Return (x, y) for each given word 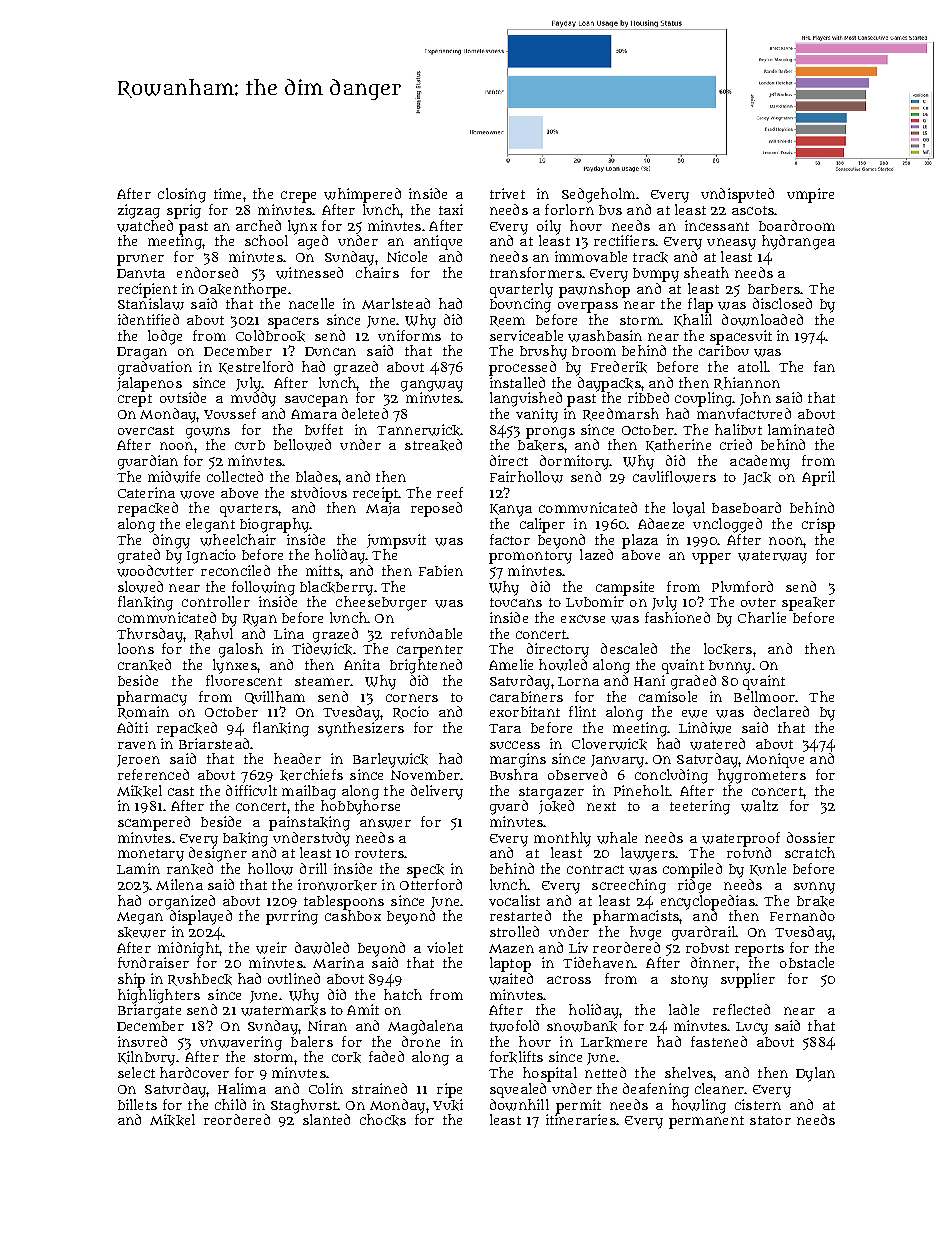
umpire (810, 195)
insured (142, 1041)
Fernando (802, 915)
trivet (507, 193)
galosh (241, 650)
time (227, 193)
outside (183, 397)
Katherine (678, 445)
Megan (140, 918)
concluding (671, 776)
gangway (432, 386)
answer (385, 823)
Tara (505, 728)
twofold (514, 1026)
